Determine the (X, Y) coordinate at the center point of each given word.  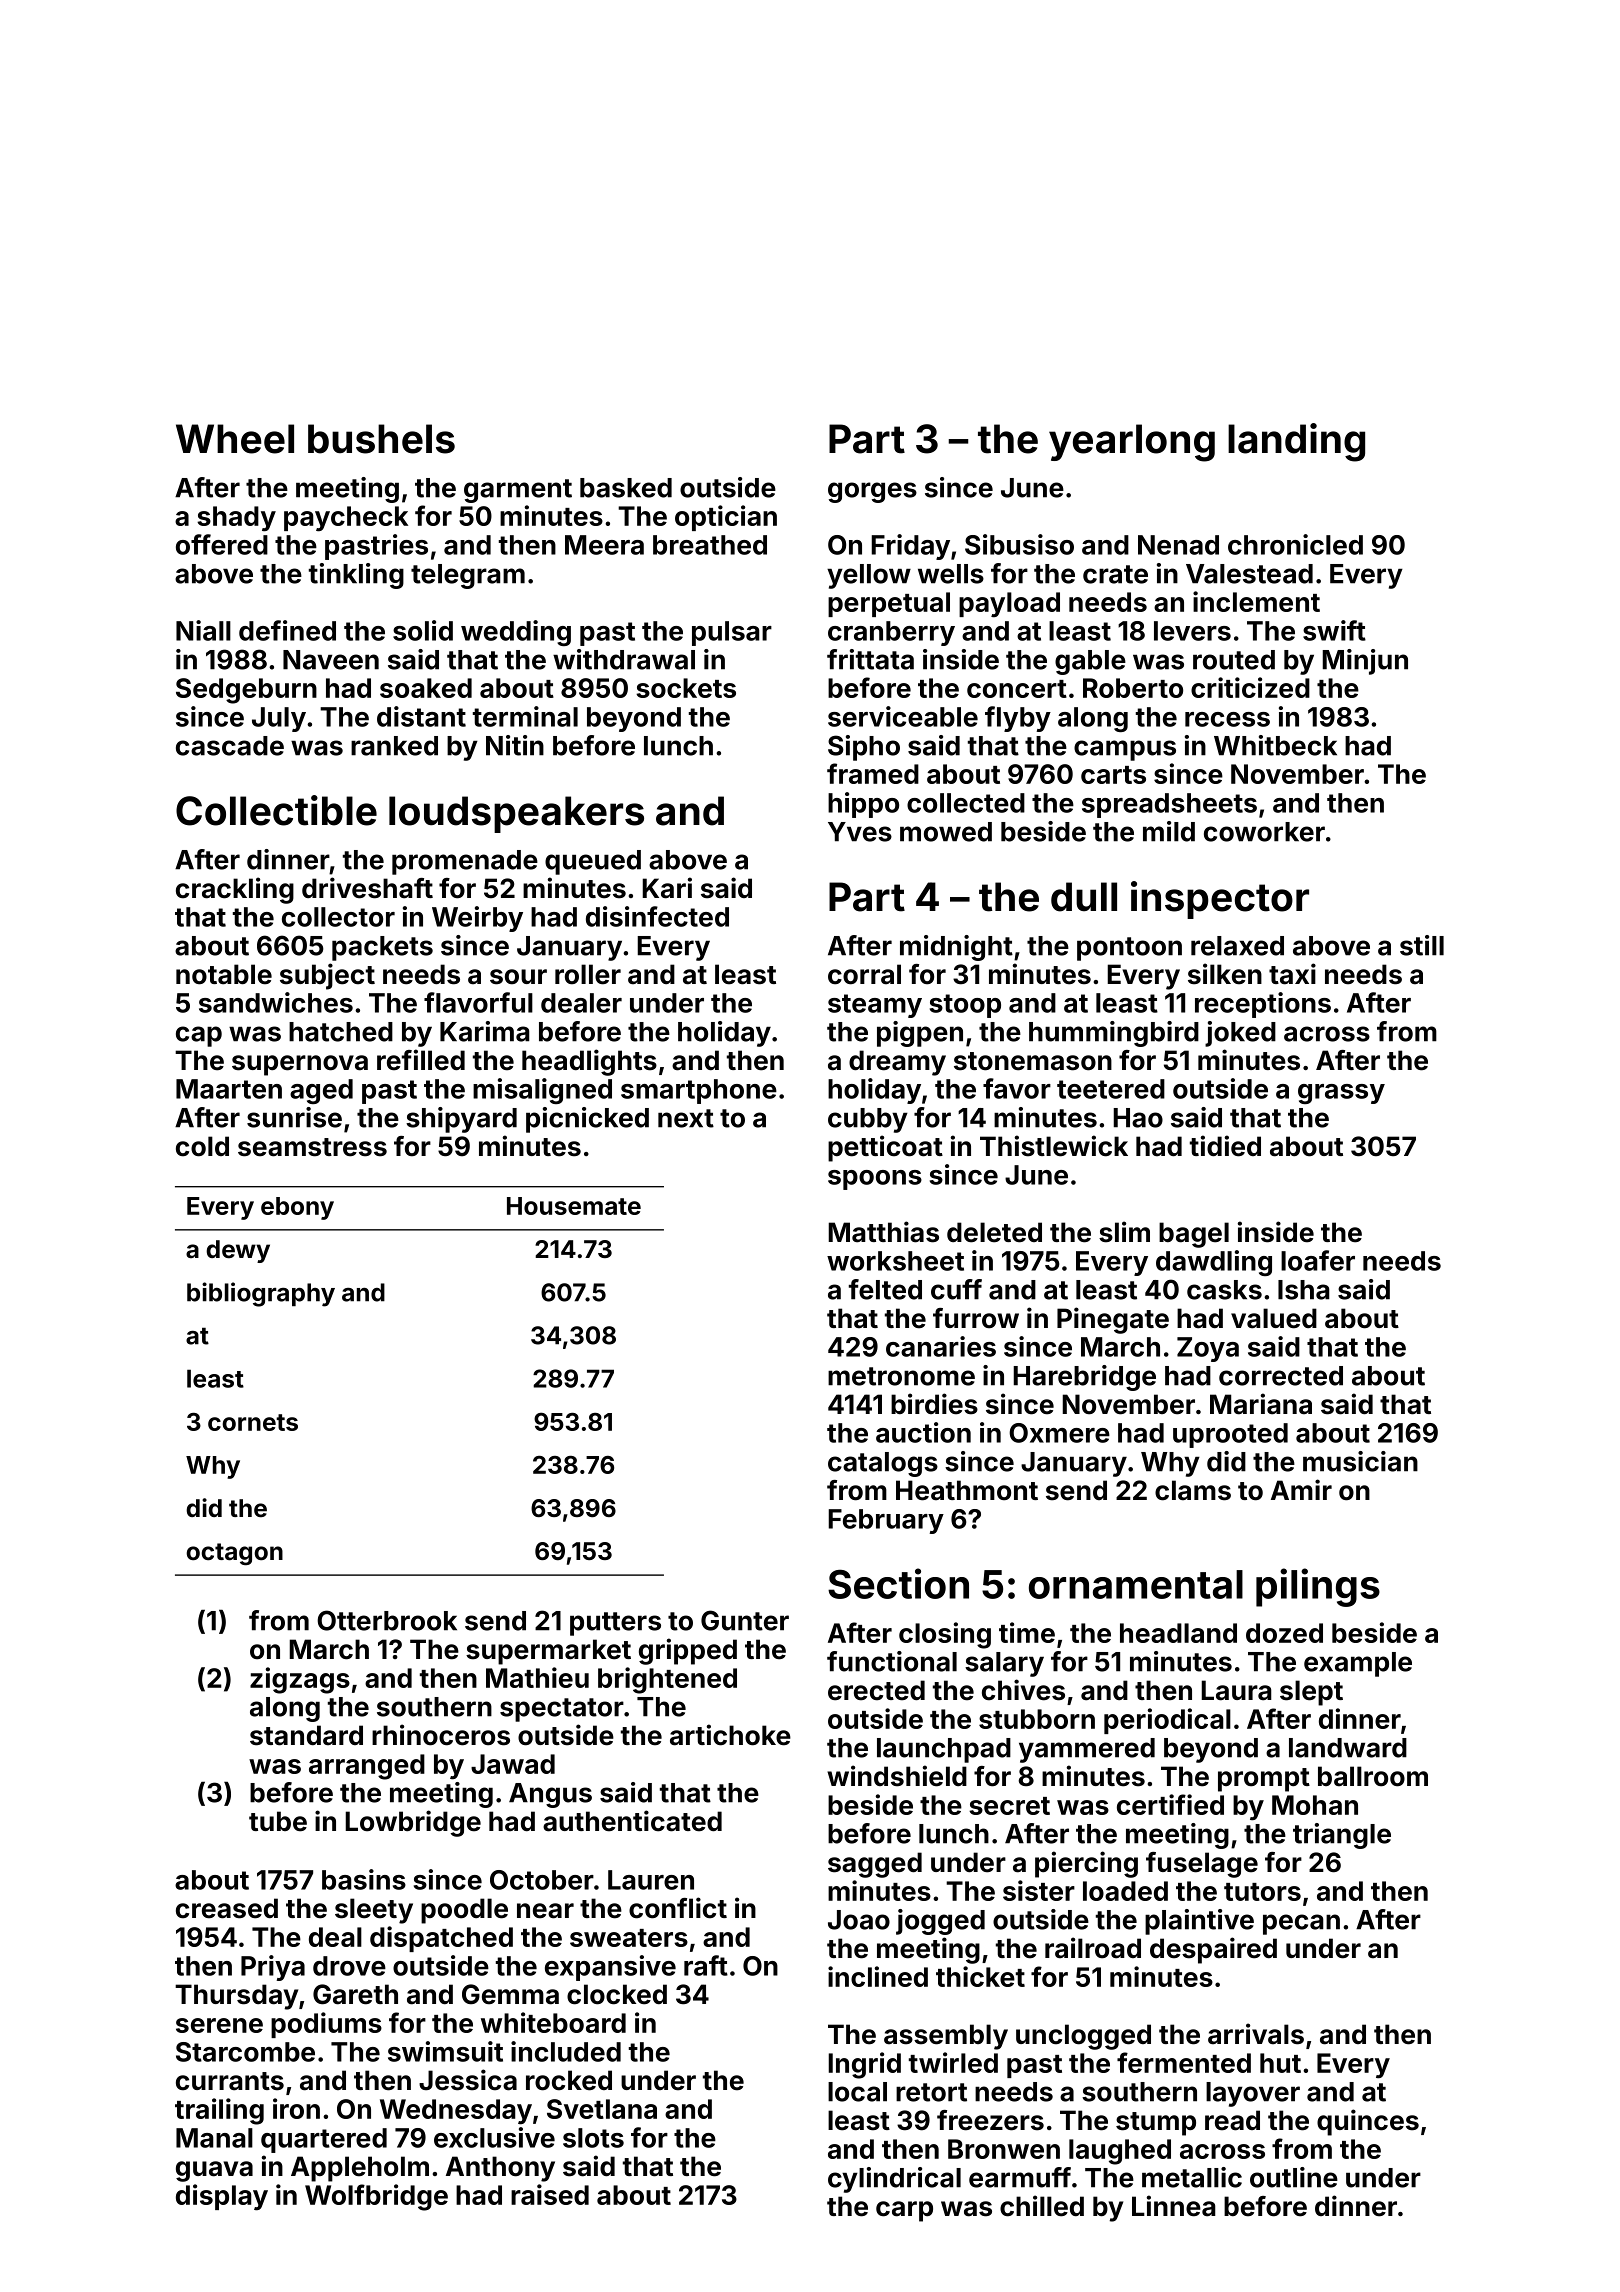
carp (904, 2211)
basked (626, 488)
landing (1296, 442)
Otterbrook (387, 1620)
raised (550, 2194)
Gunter (745, 1620)
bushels (381, 439)
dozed (1284, 1633)
